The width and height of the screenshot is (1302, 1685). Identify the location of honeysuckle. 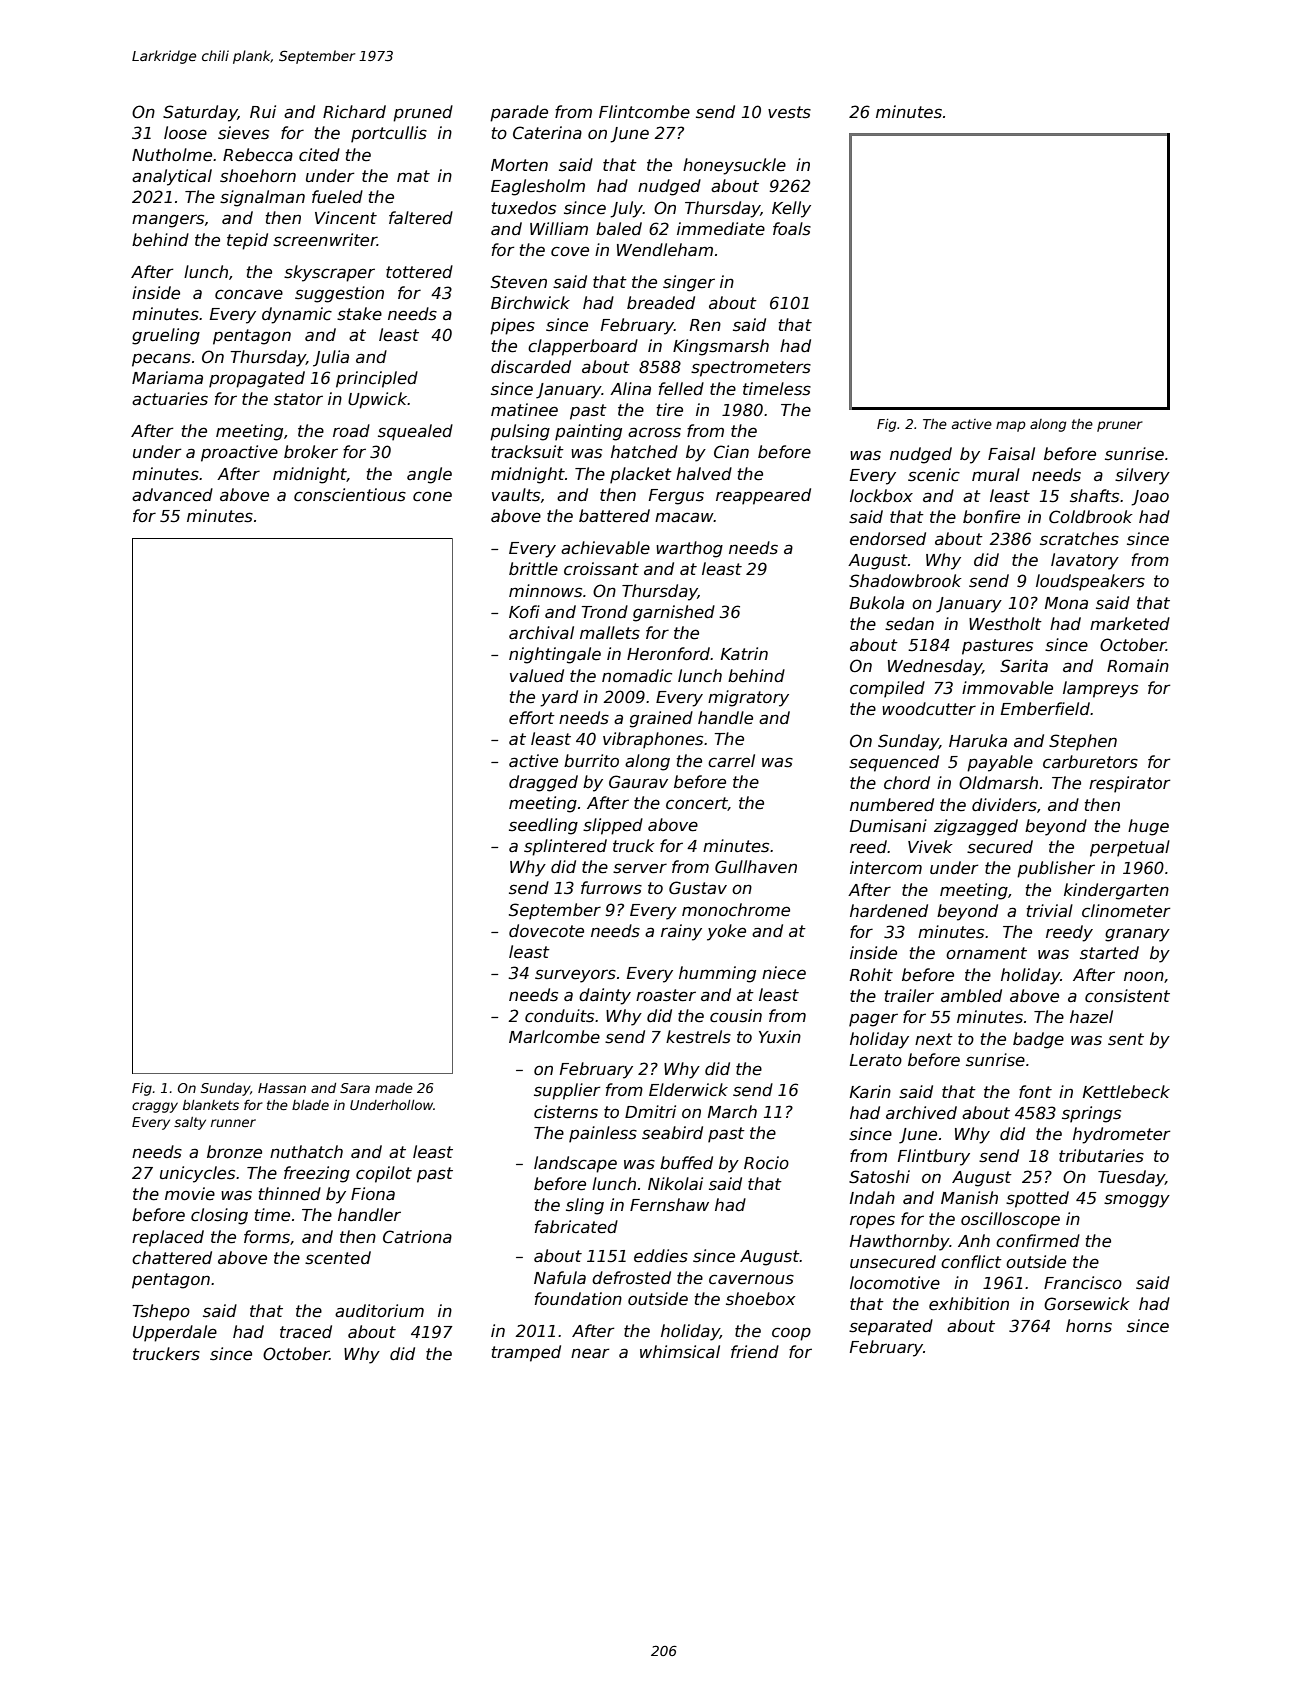
(734, 166).
